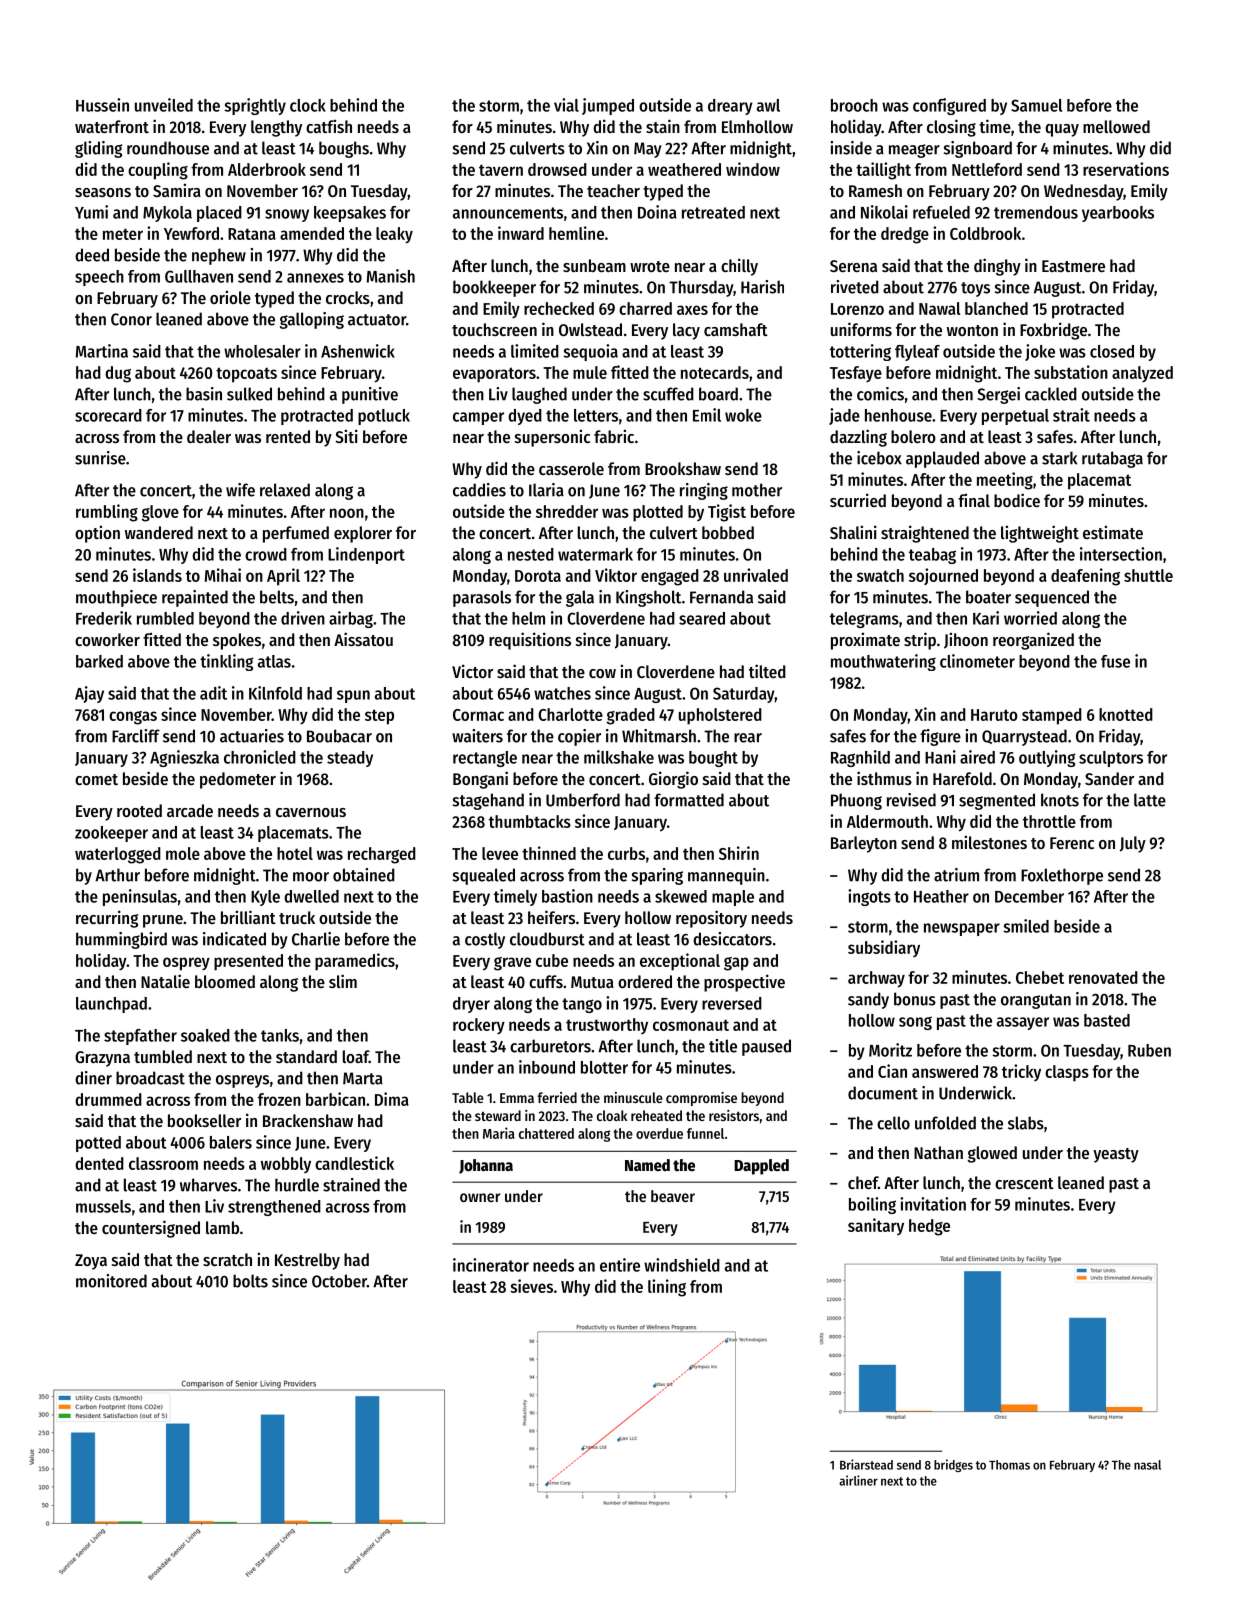 The width and height of the page is (1249, 1616). What do you see at coordinates (205, 1035) in the page?
I see `soaked` at bounding box center [205, 1035].
